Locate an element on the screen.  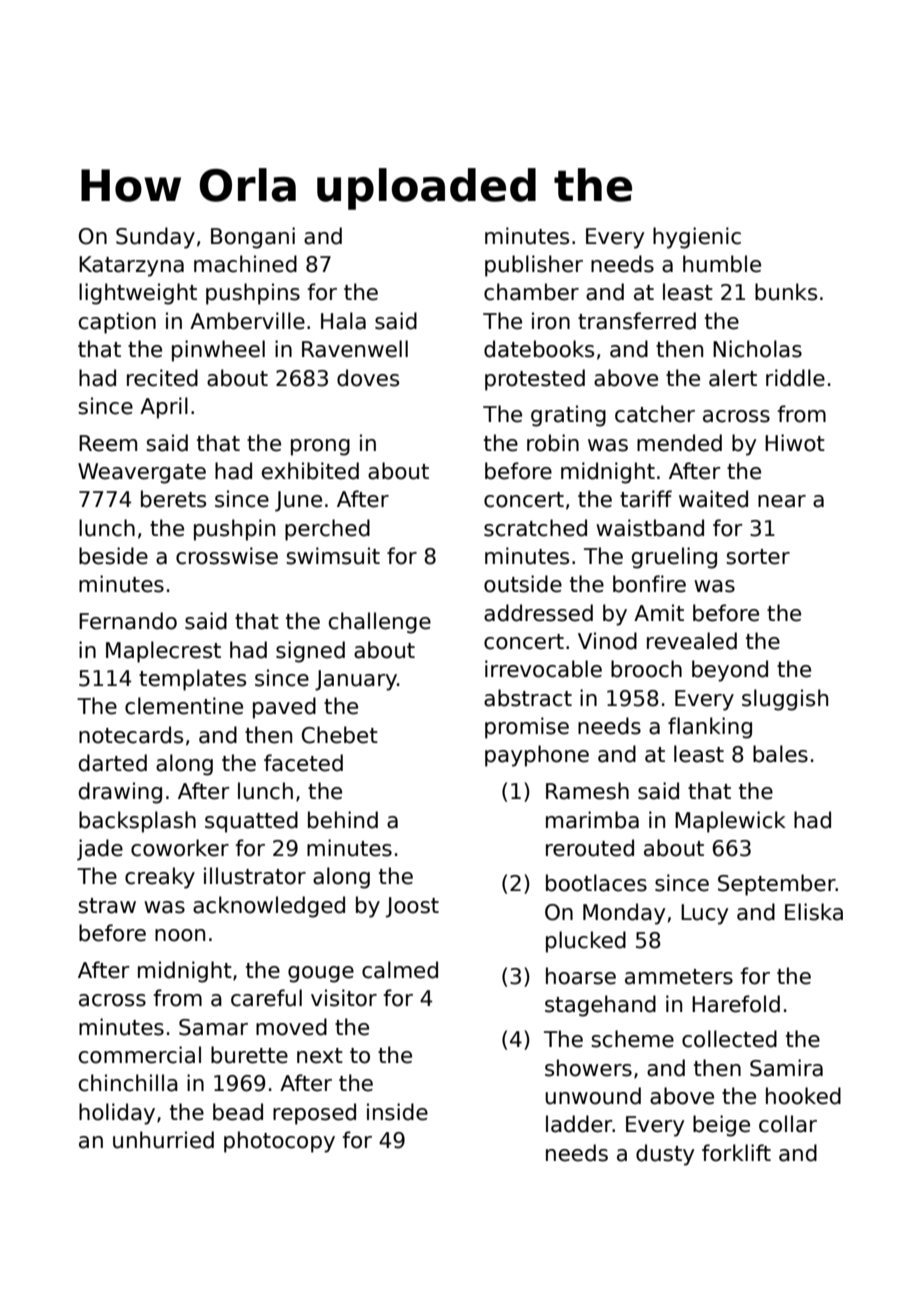
recited is located at coordinates (162, 378).
